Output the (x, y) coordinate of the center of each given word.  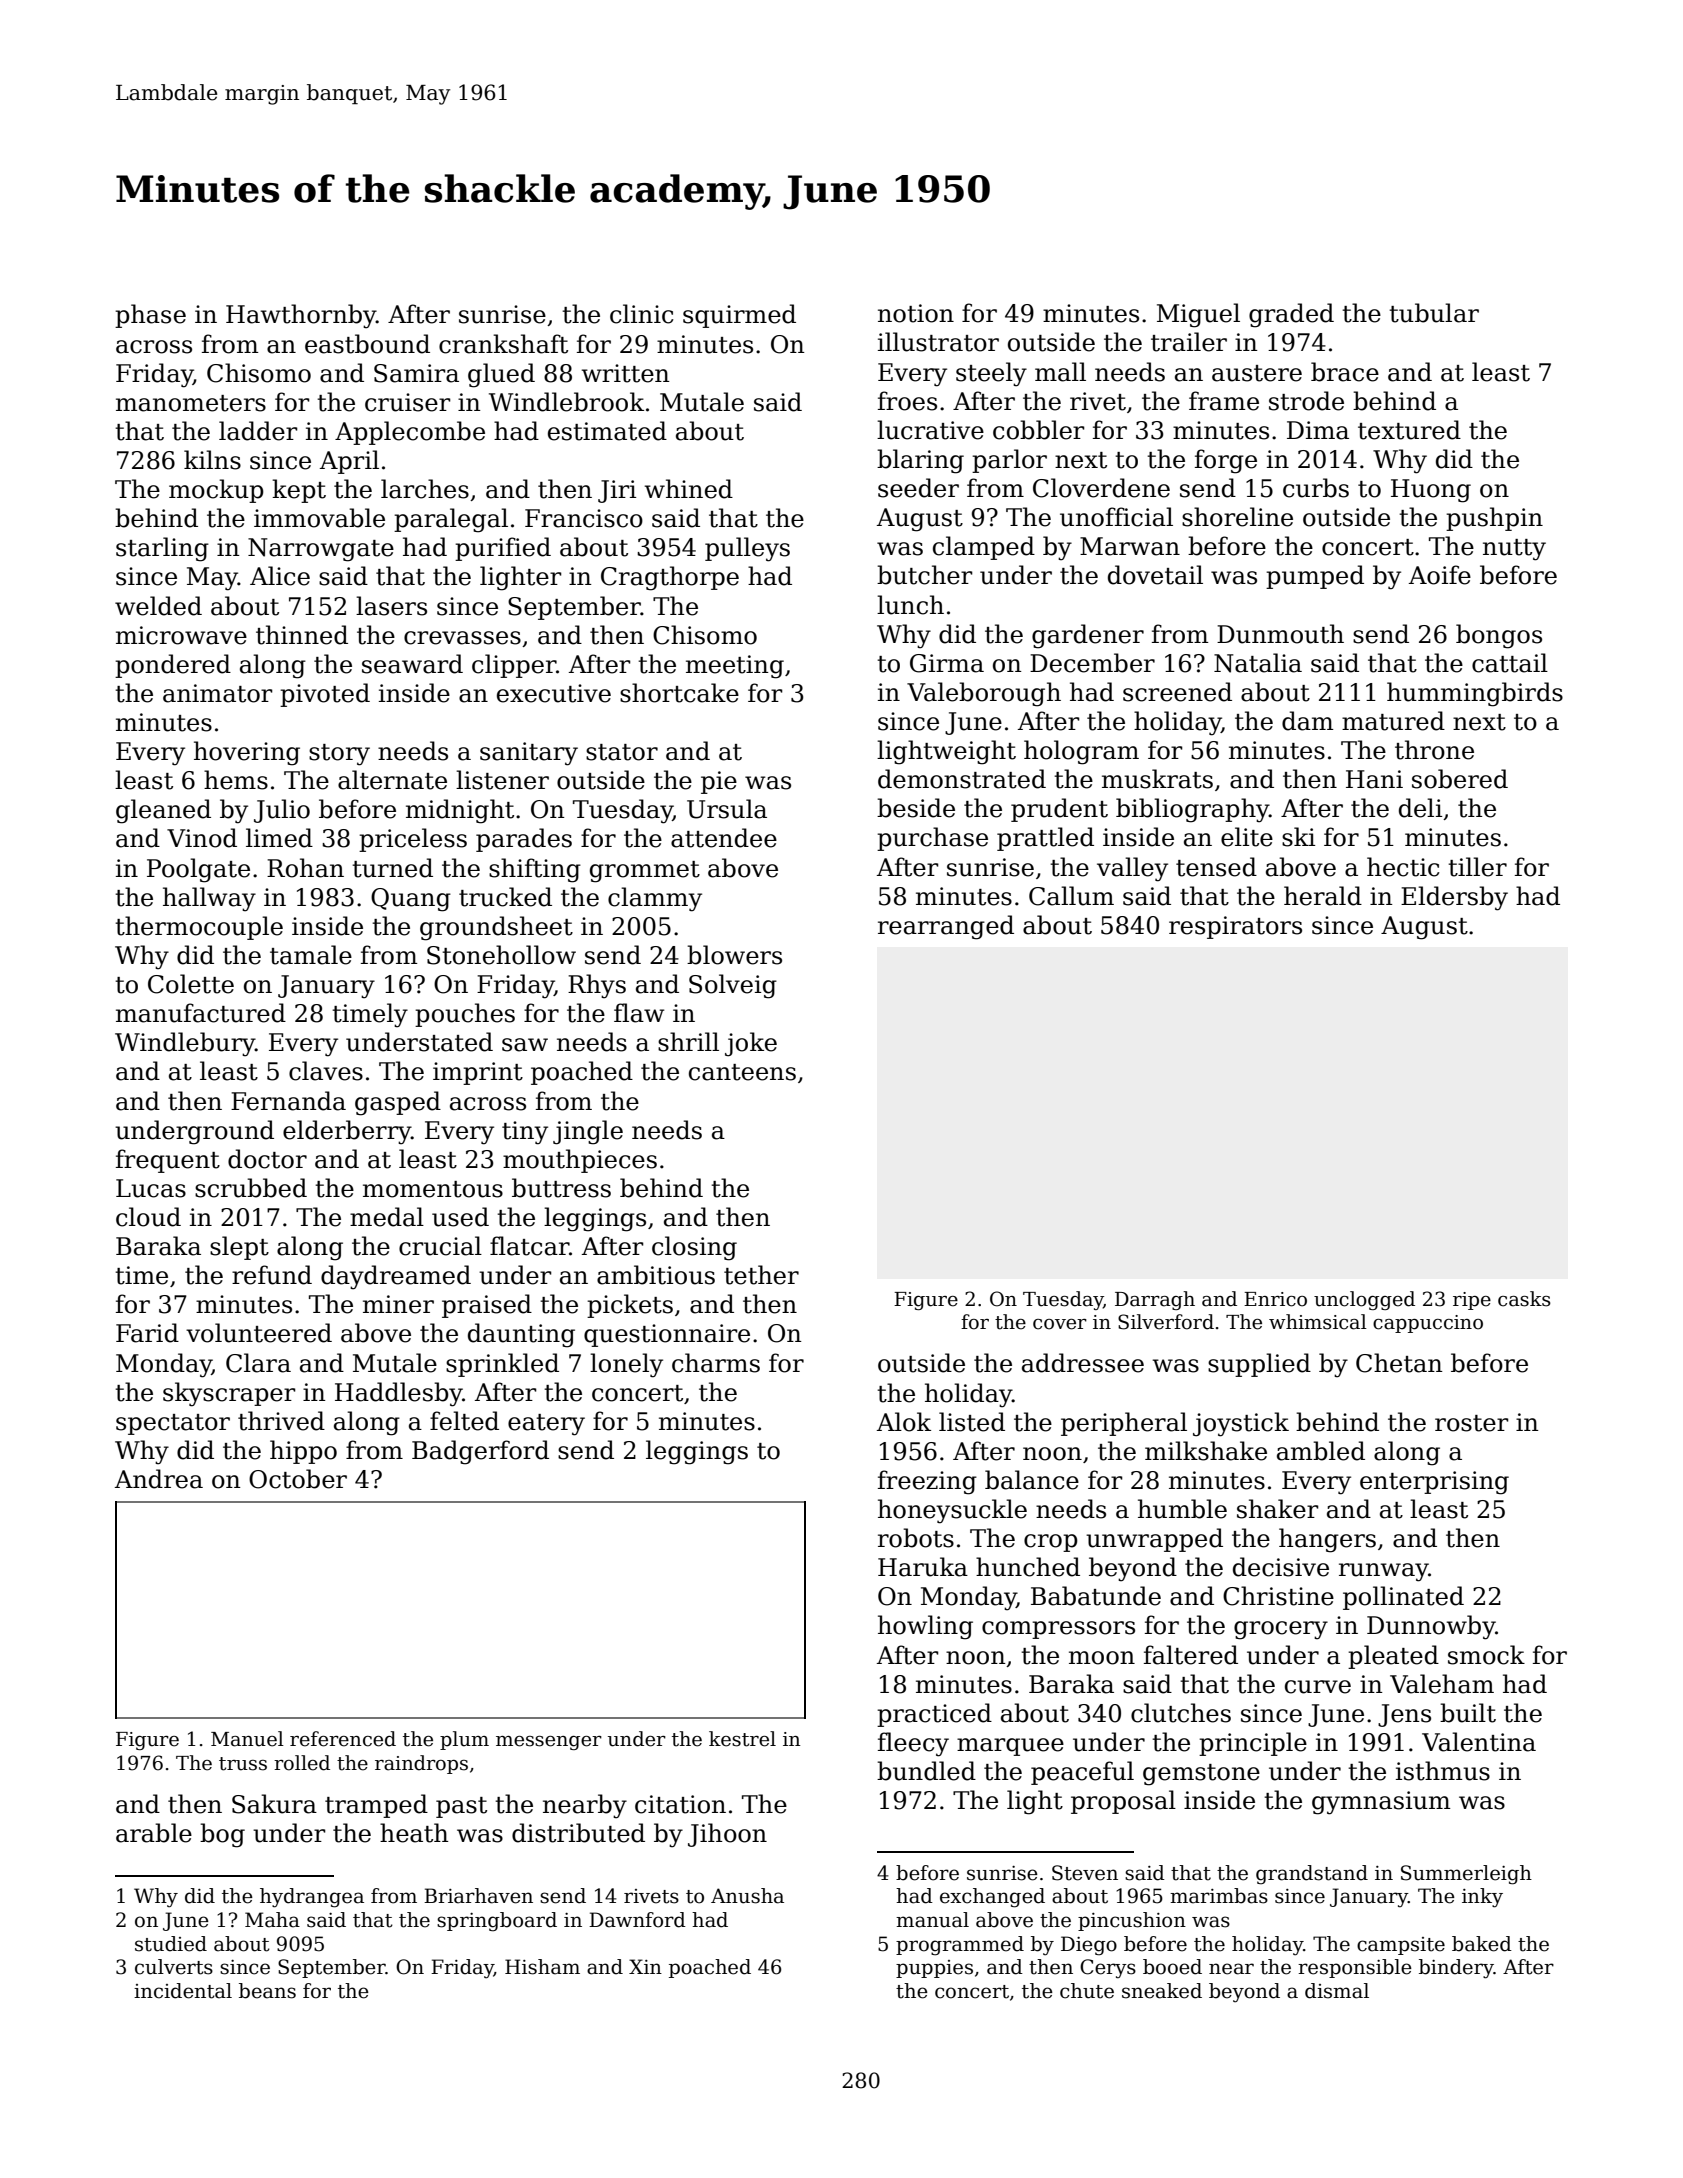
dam (1307, 721)
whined (689, 489)
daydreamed (396, 1277)
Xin (645, 1966)
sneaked (1162, 1991)
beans (267, 1991)
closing (694, 1248)
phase (150, 316)
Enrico (1275, 1299)
